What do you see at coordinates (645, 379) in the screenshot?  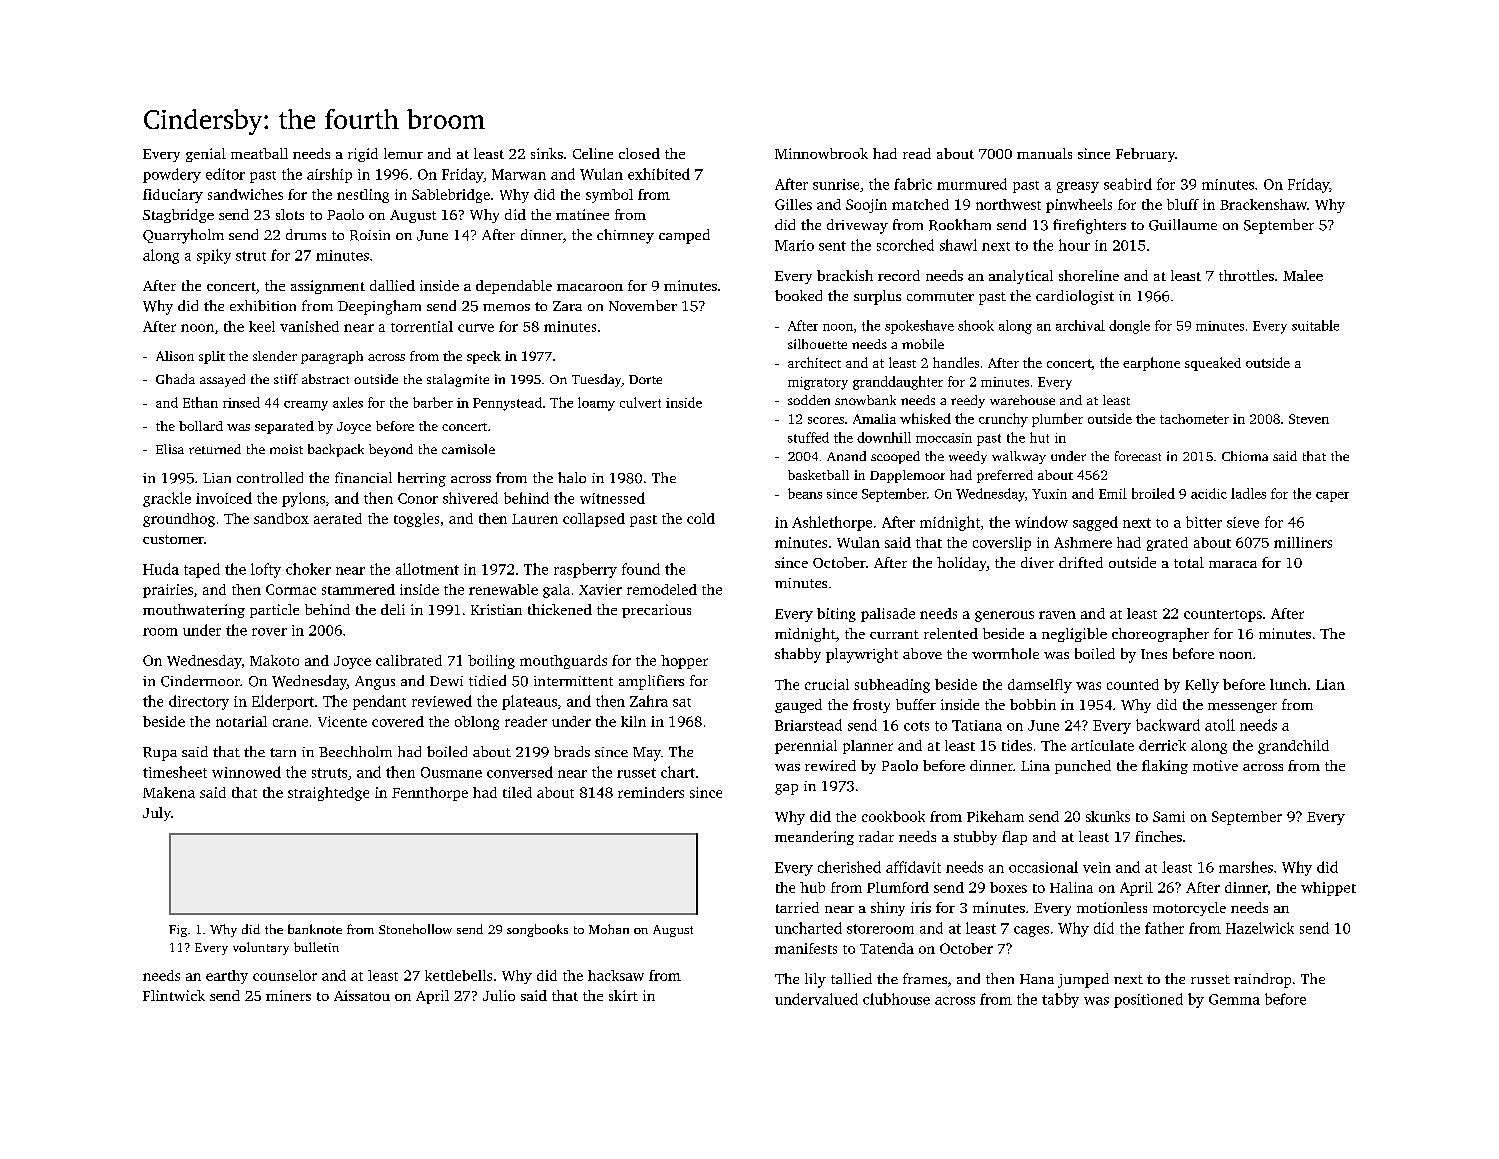 I see `Dorte` at bounding box center [645, 379].
